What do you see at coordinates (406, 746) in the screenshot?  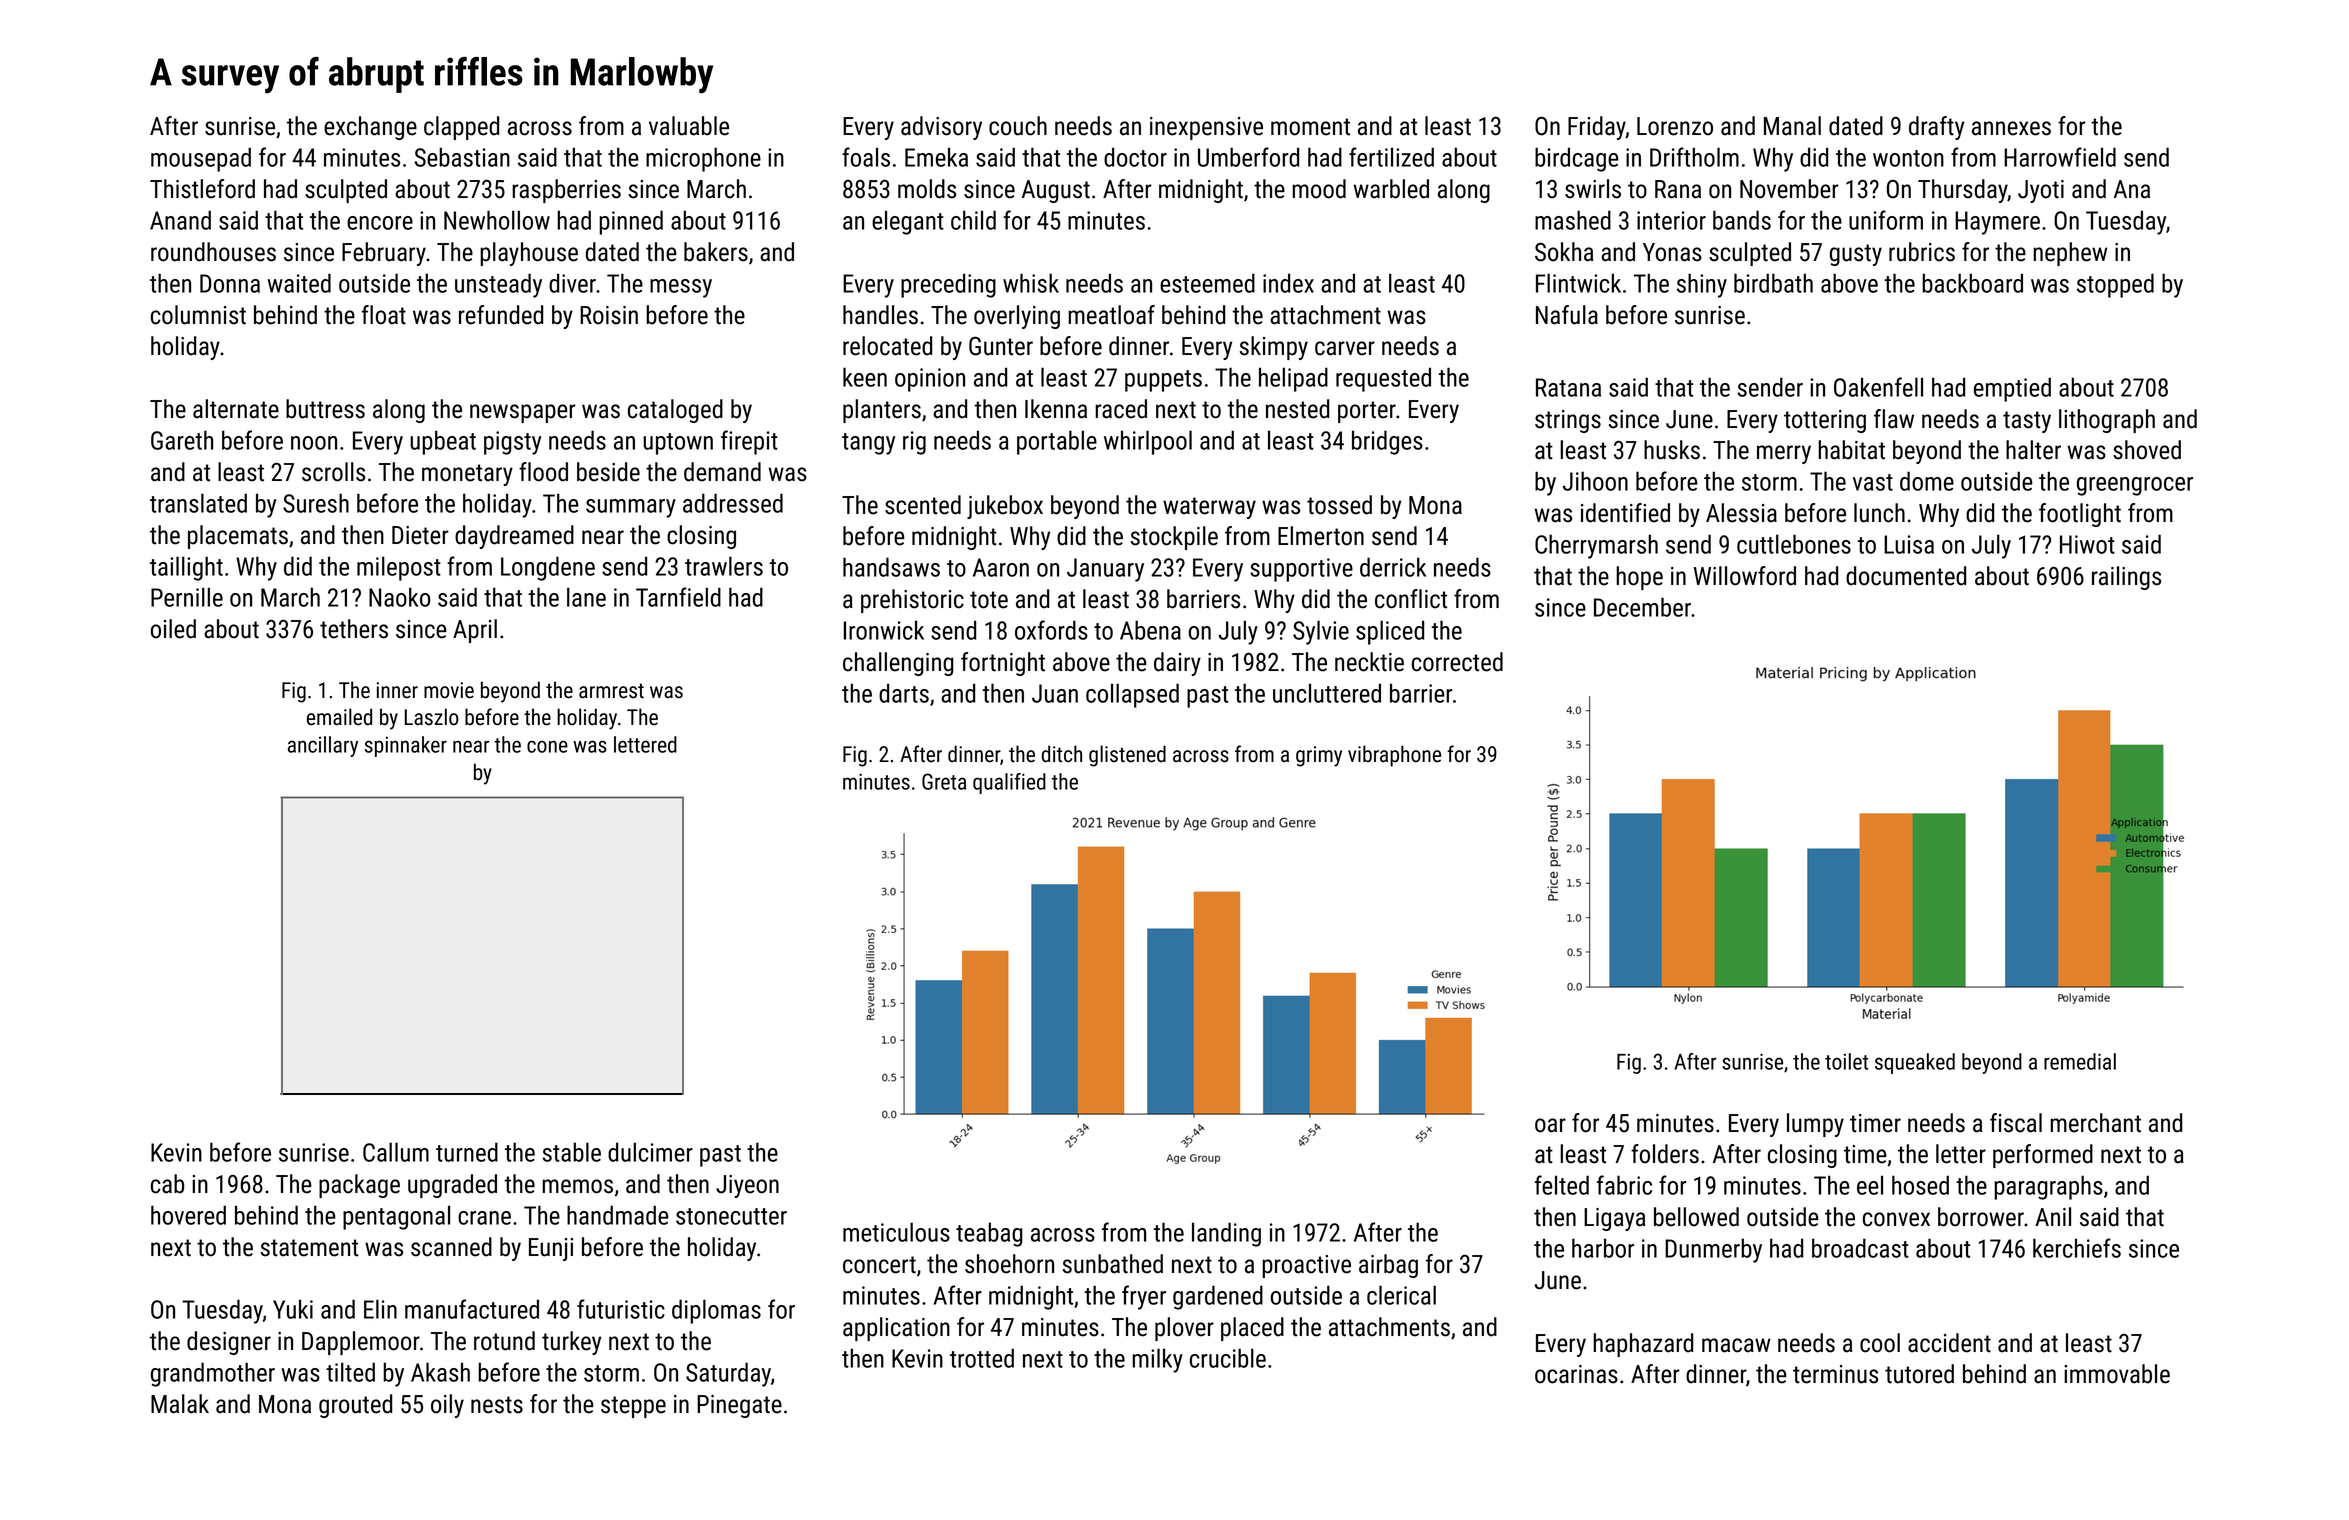 I see `spinnaker` at bounding box center [406, 746].
